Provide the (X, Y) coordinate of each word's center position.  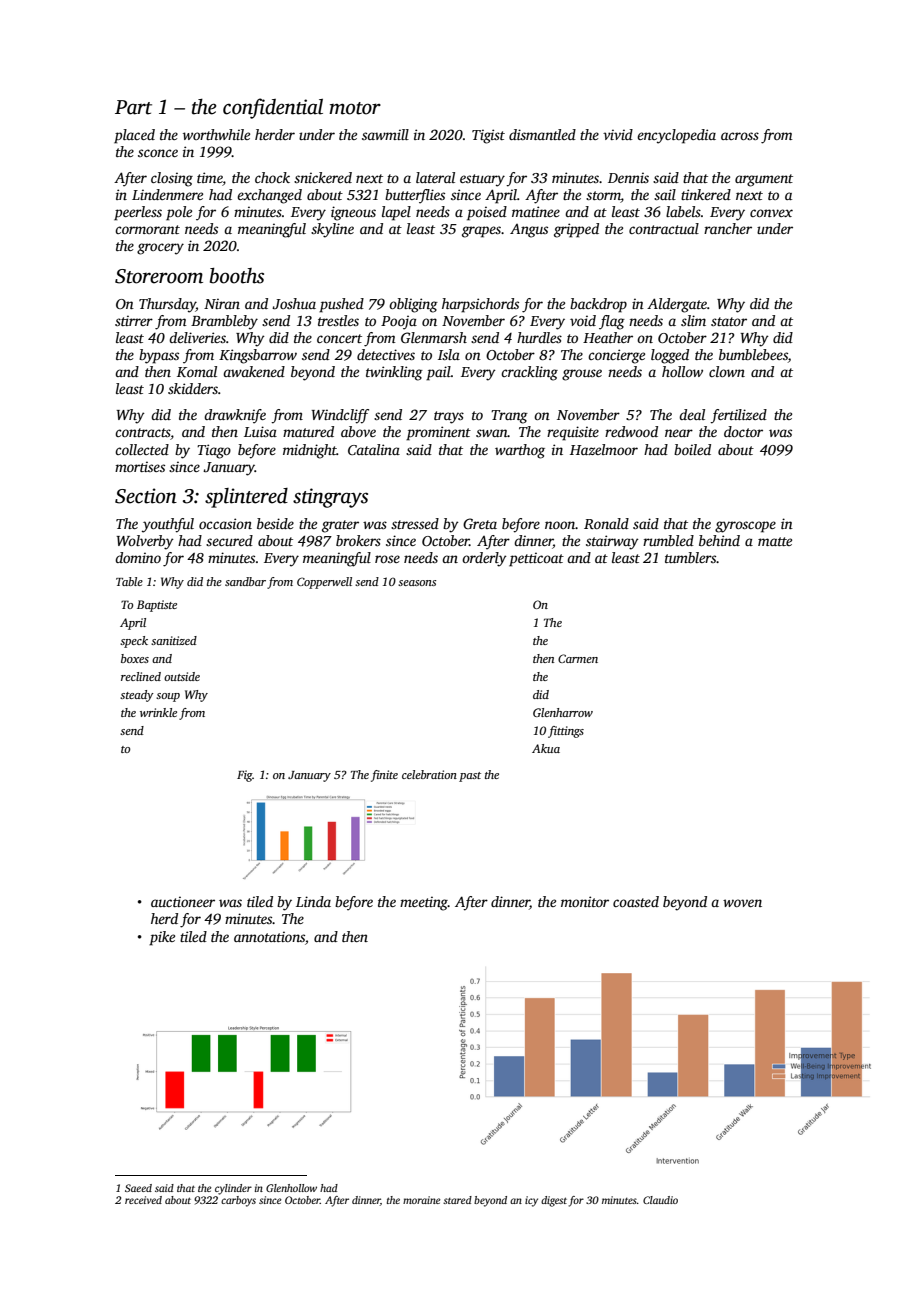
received (143, 1200)
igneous (353, 213)
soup (168, 697)
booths (237, 276)
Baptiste (157, 606)
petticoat (536, 559)
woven (742, 903)
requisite (573, 433)
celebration (429, 774)
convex (771, 213)
